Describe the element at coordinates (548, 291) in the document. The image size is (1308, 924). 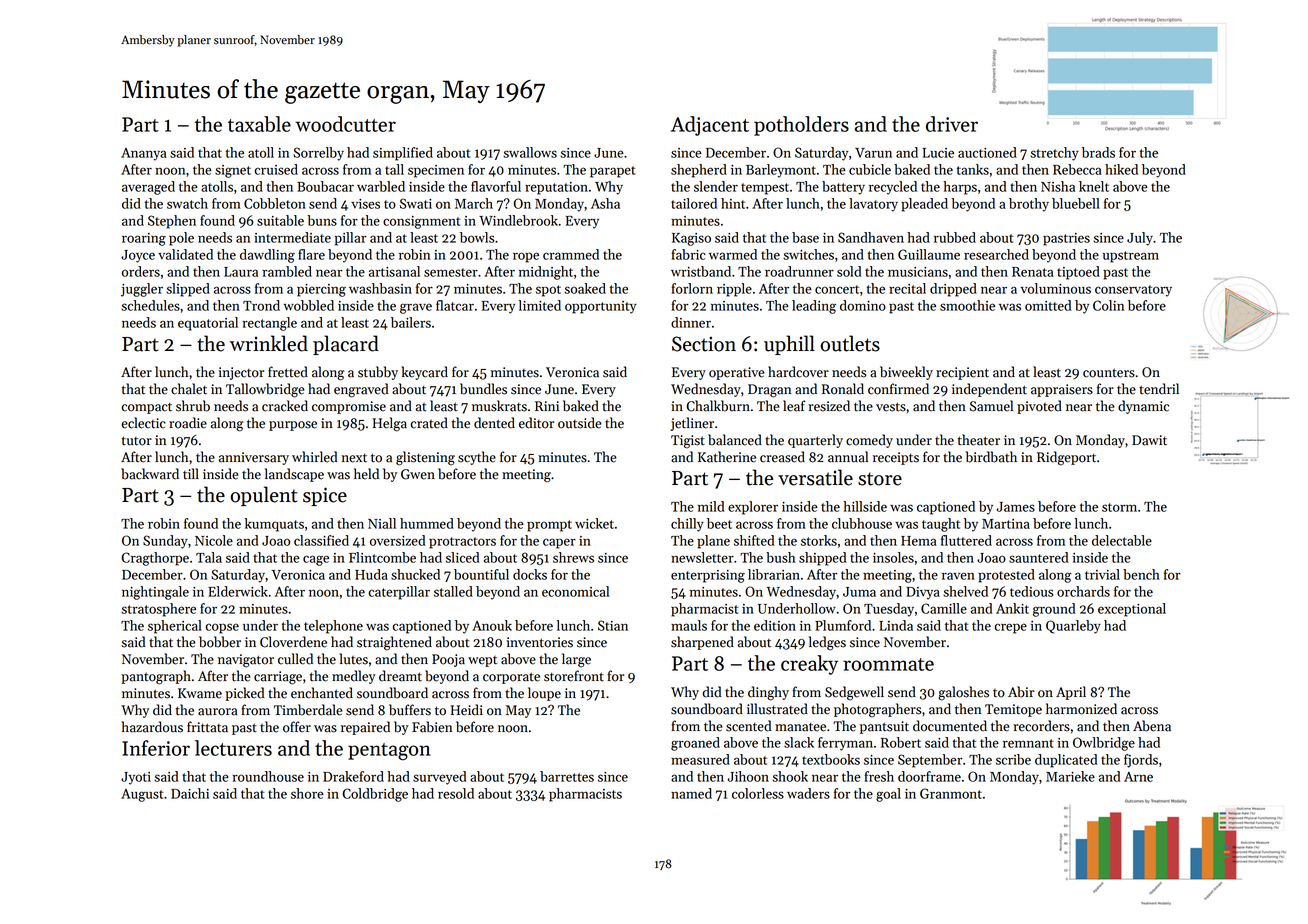
I see `spot` at that location.
